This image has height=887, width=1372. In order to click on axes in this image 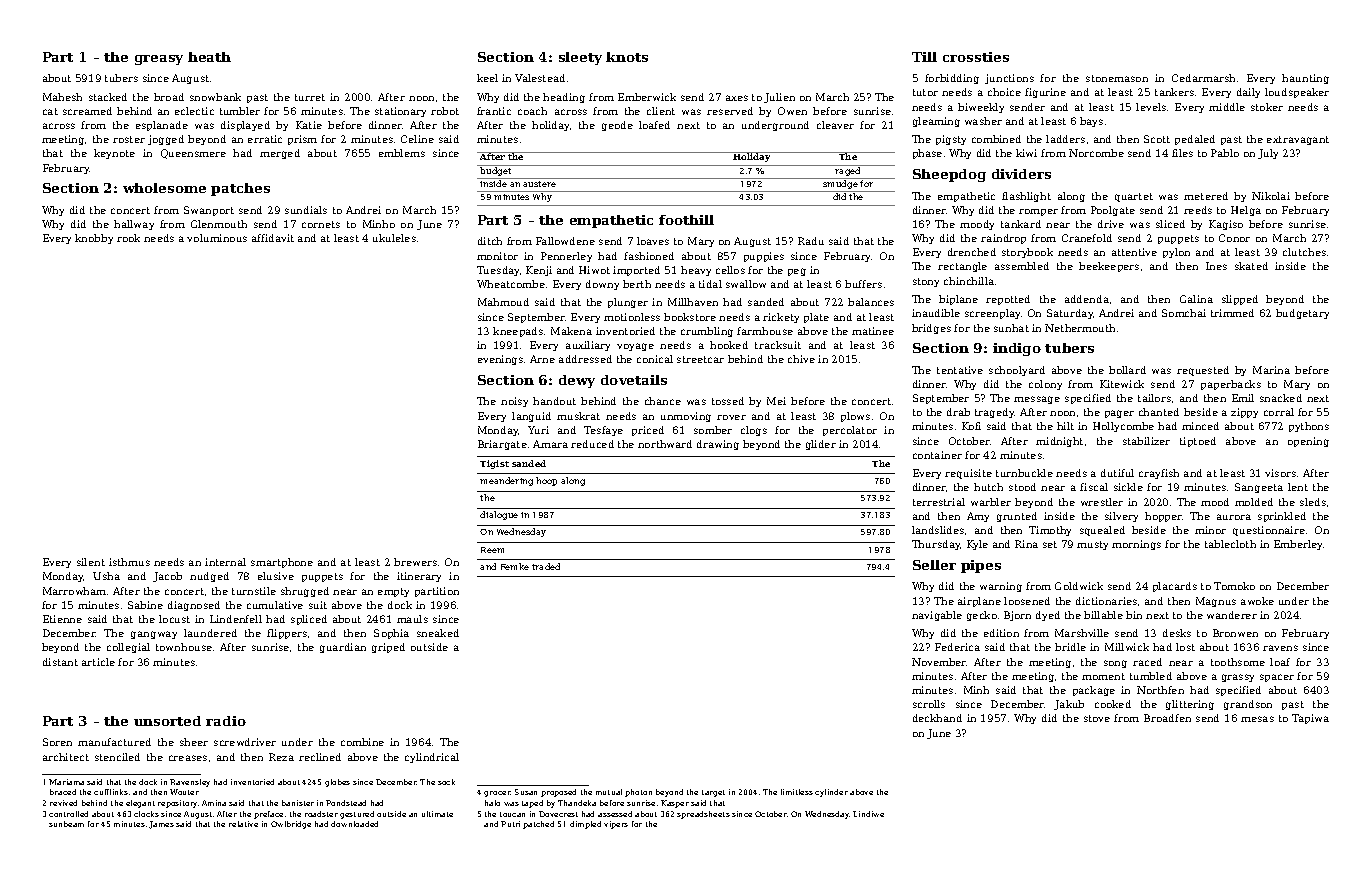, I will do `click(737, 98)`.
